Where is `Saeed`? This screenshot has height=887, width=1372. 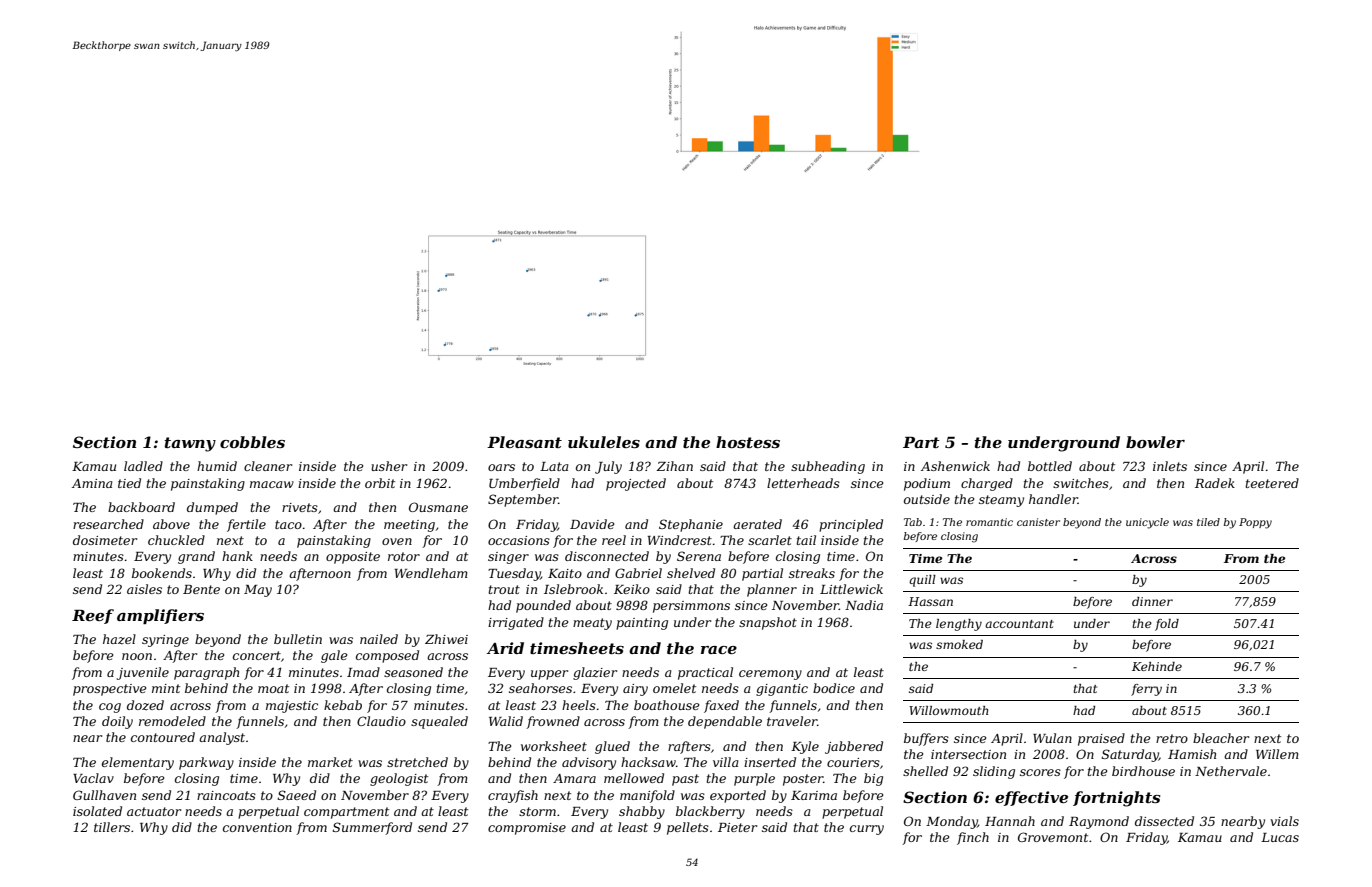
Saeed is located at coordinates (297, 795).
